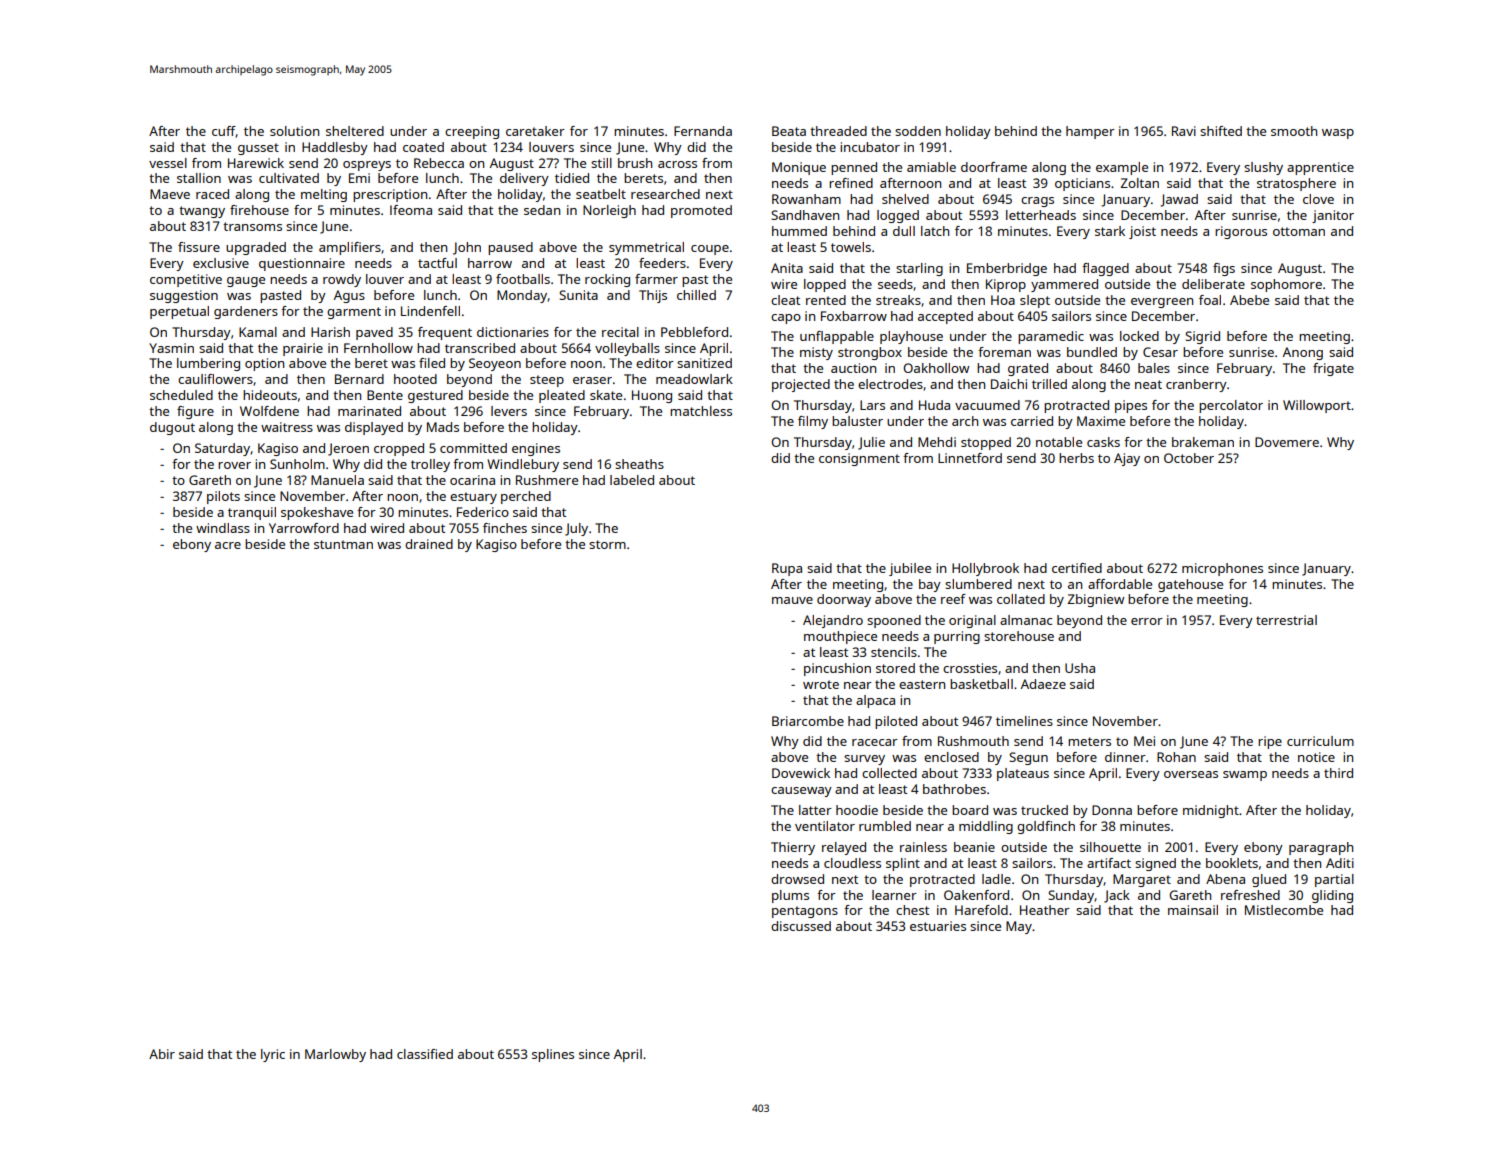 The image size is (1504, 1162). I want to click on across, so click(677, 164).
